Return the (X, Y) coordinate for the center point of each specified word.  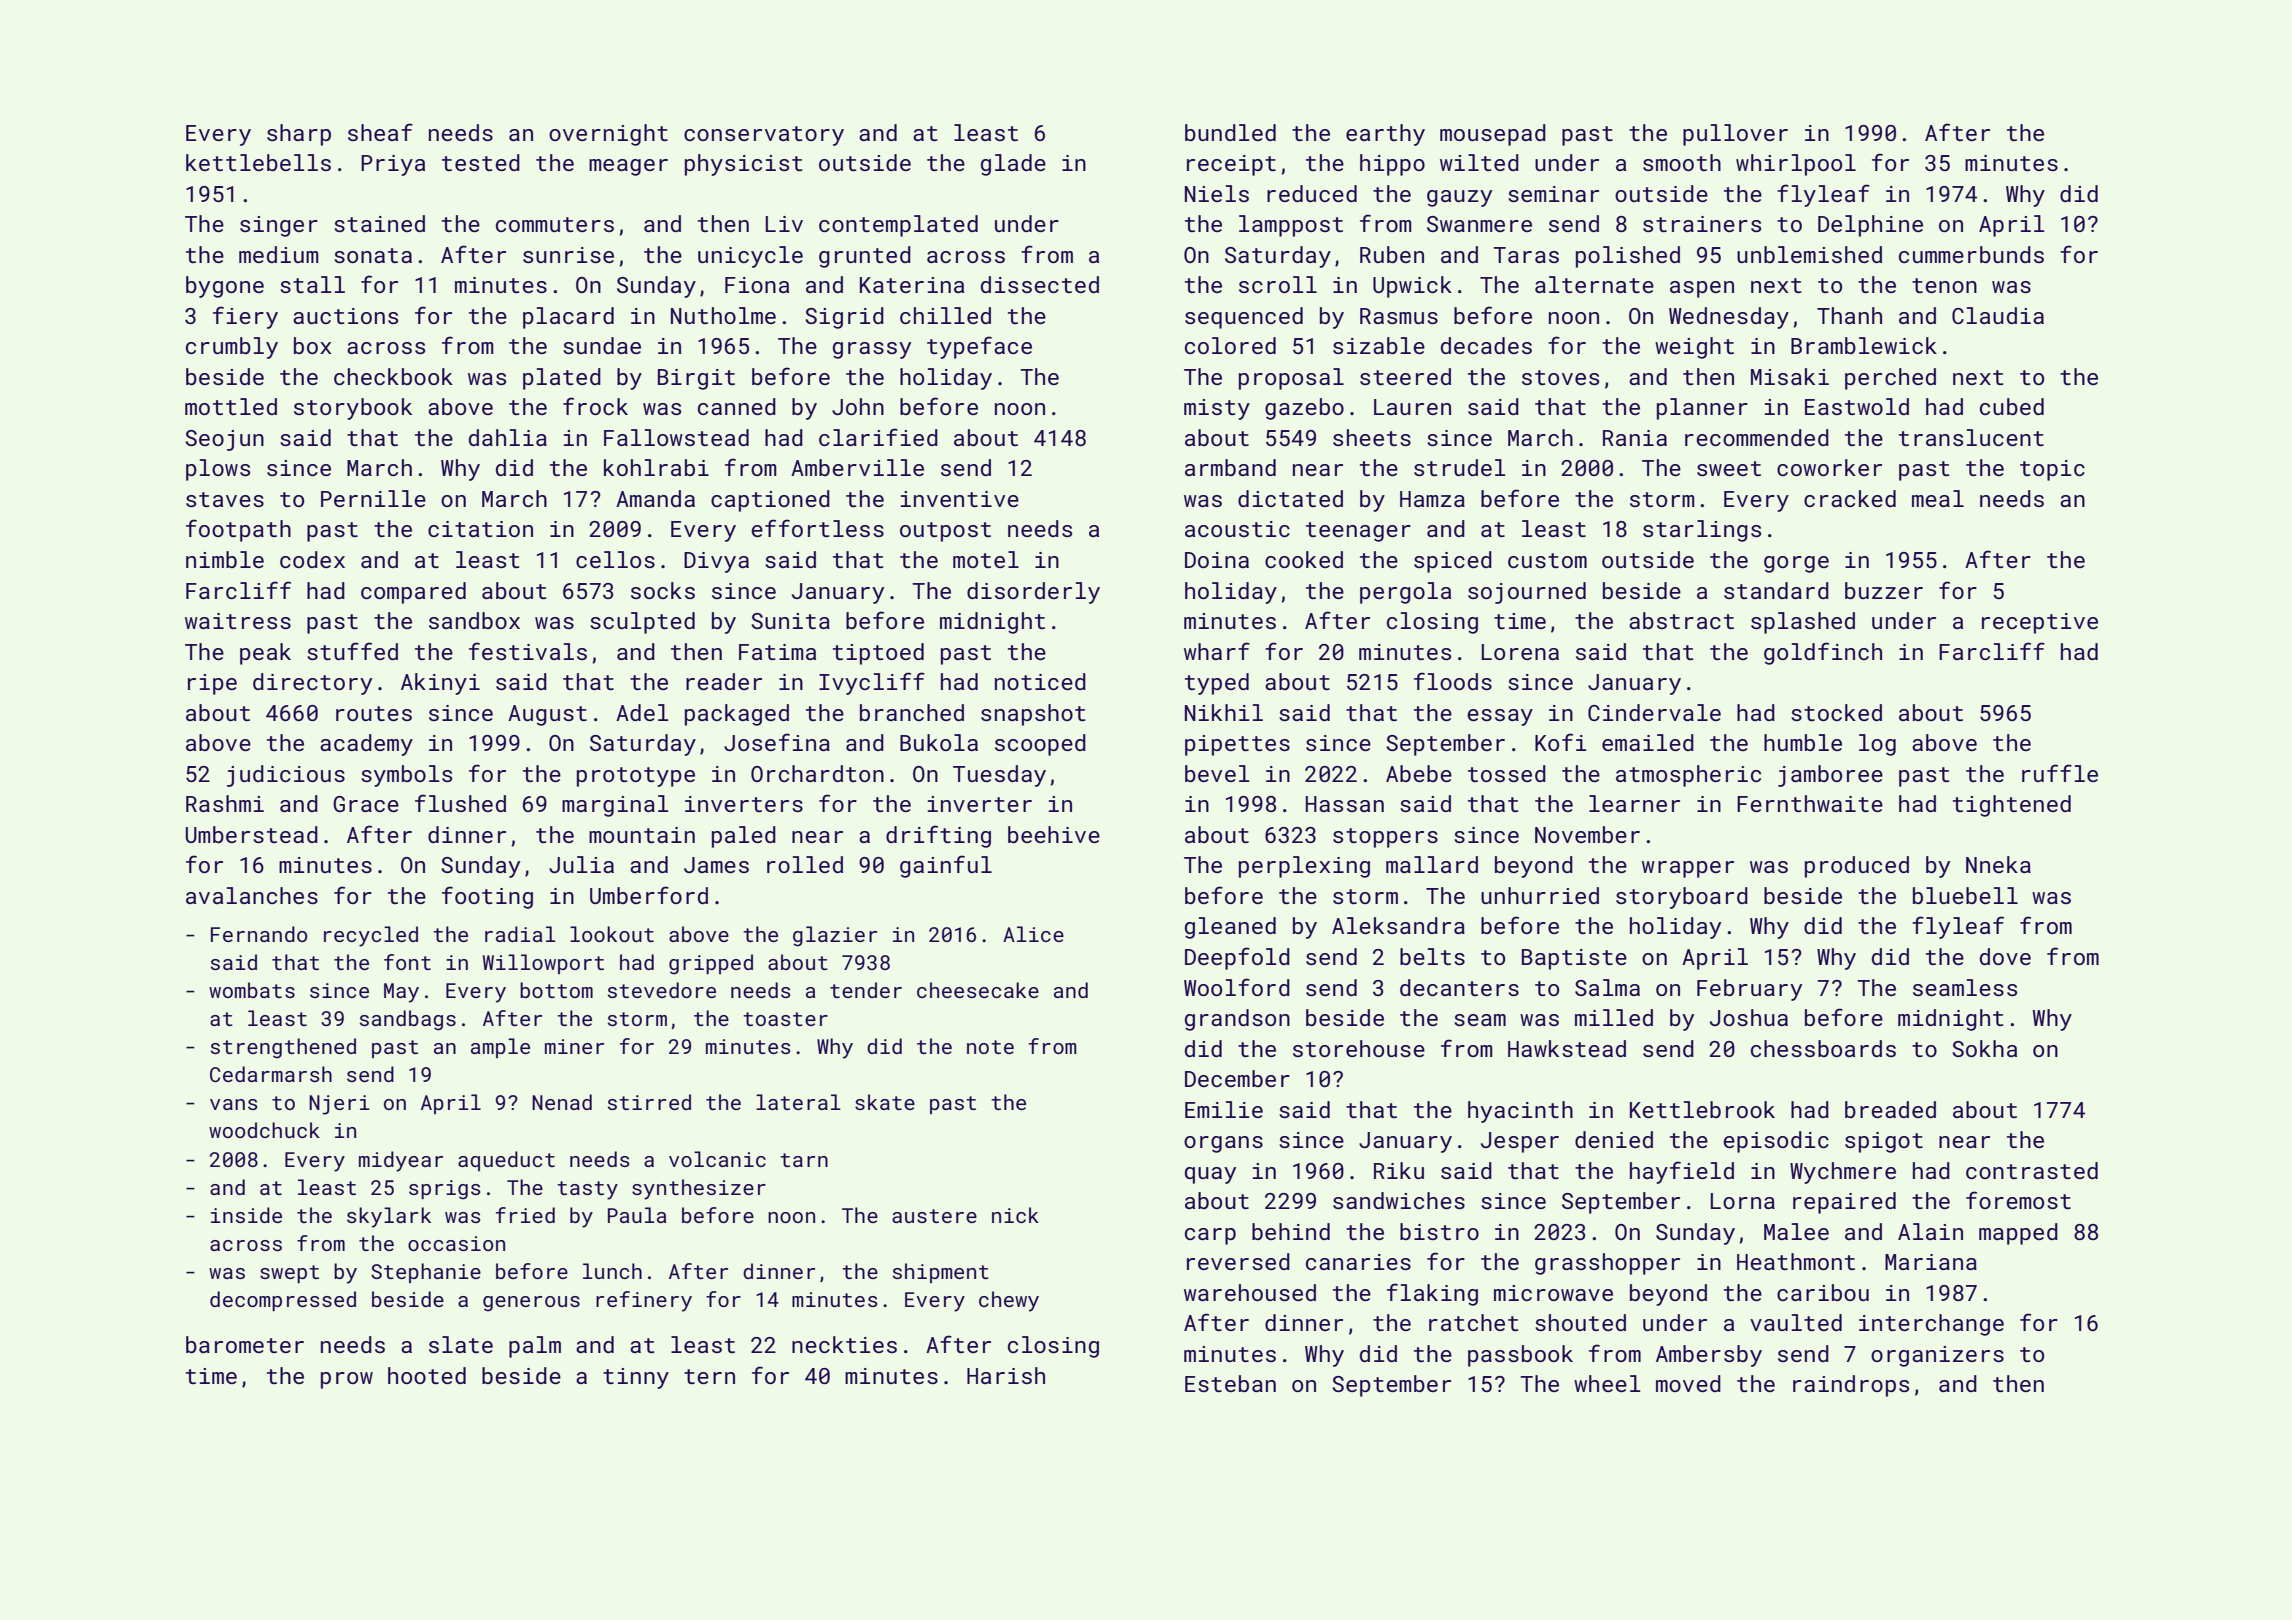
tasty (587, 1190)
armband (1230, 467)
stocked (1836, 712)
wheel (1607, 1383)
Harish (1006, 1375)
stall (312, 284)
